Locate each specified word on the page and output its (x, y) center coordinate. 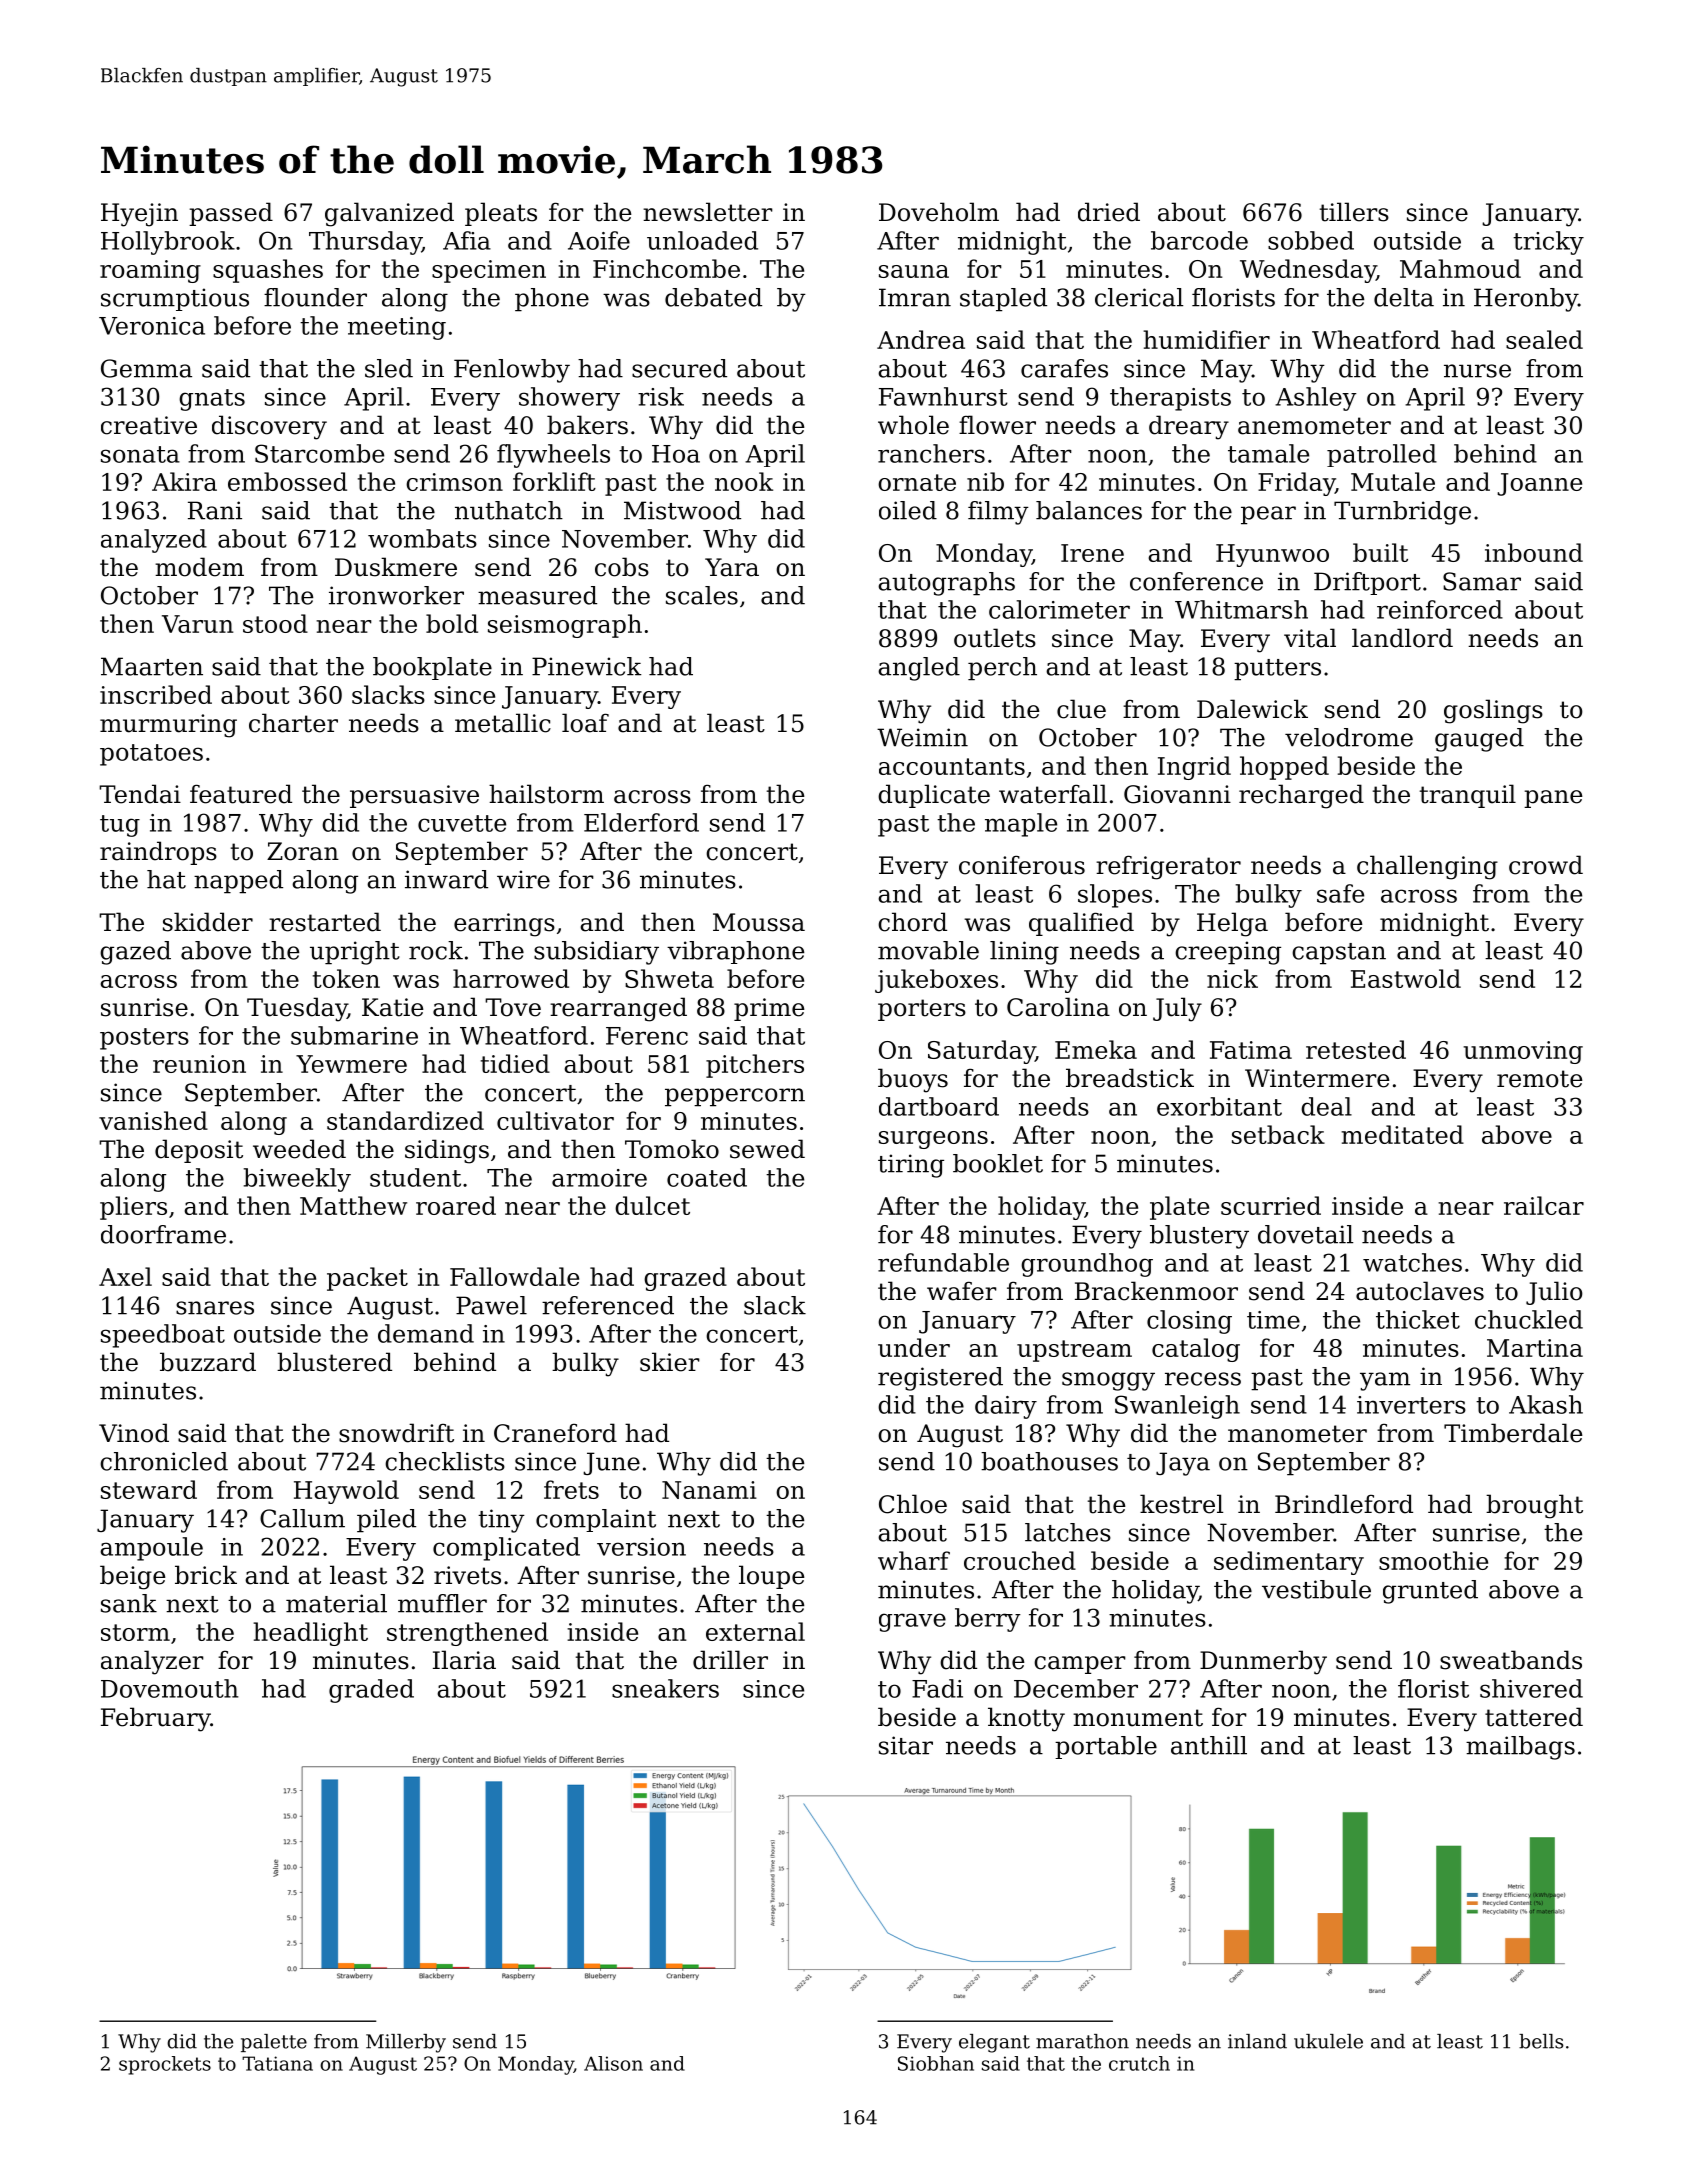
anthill (1209, 1745)
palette (274, 2043)
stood (275, 623)
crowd (1546, 865)
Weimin (922, 737)
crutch (1139, 2063)
